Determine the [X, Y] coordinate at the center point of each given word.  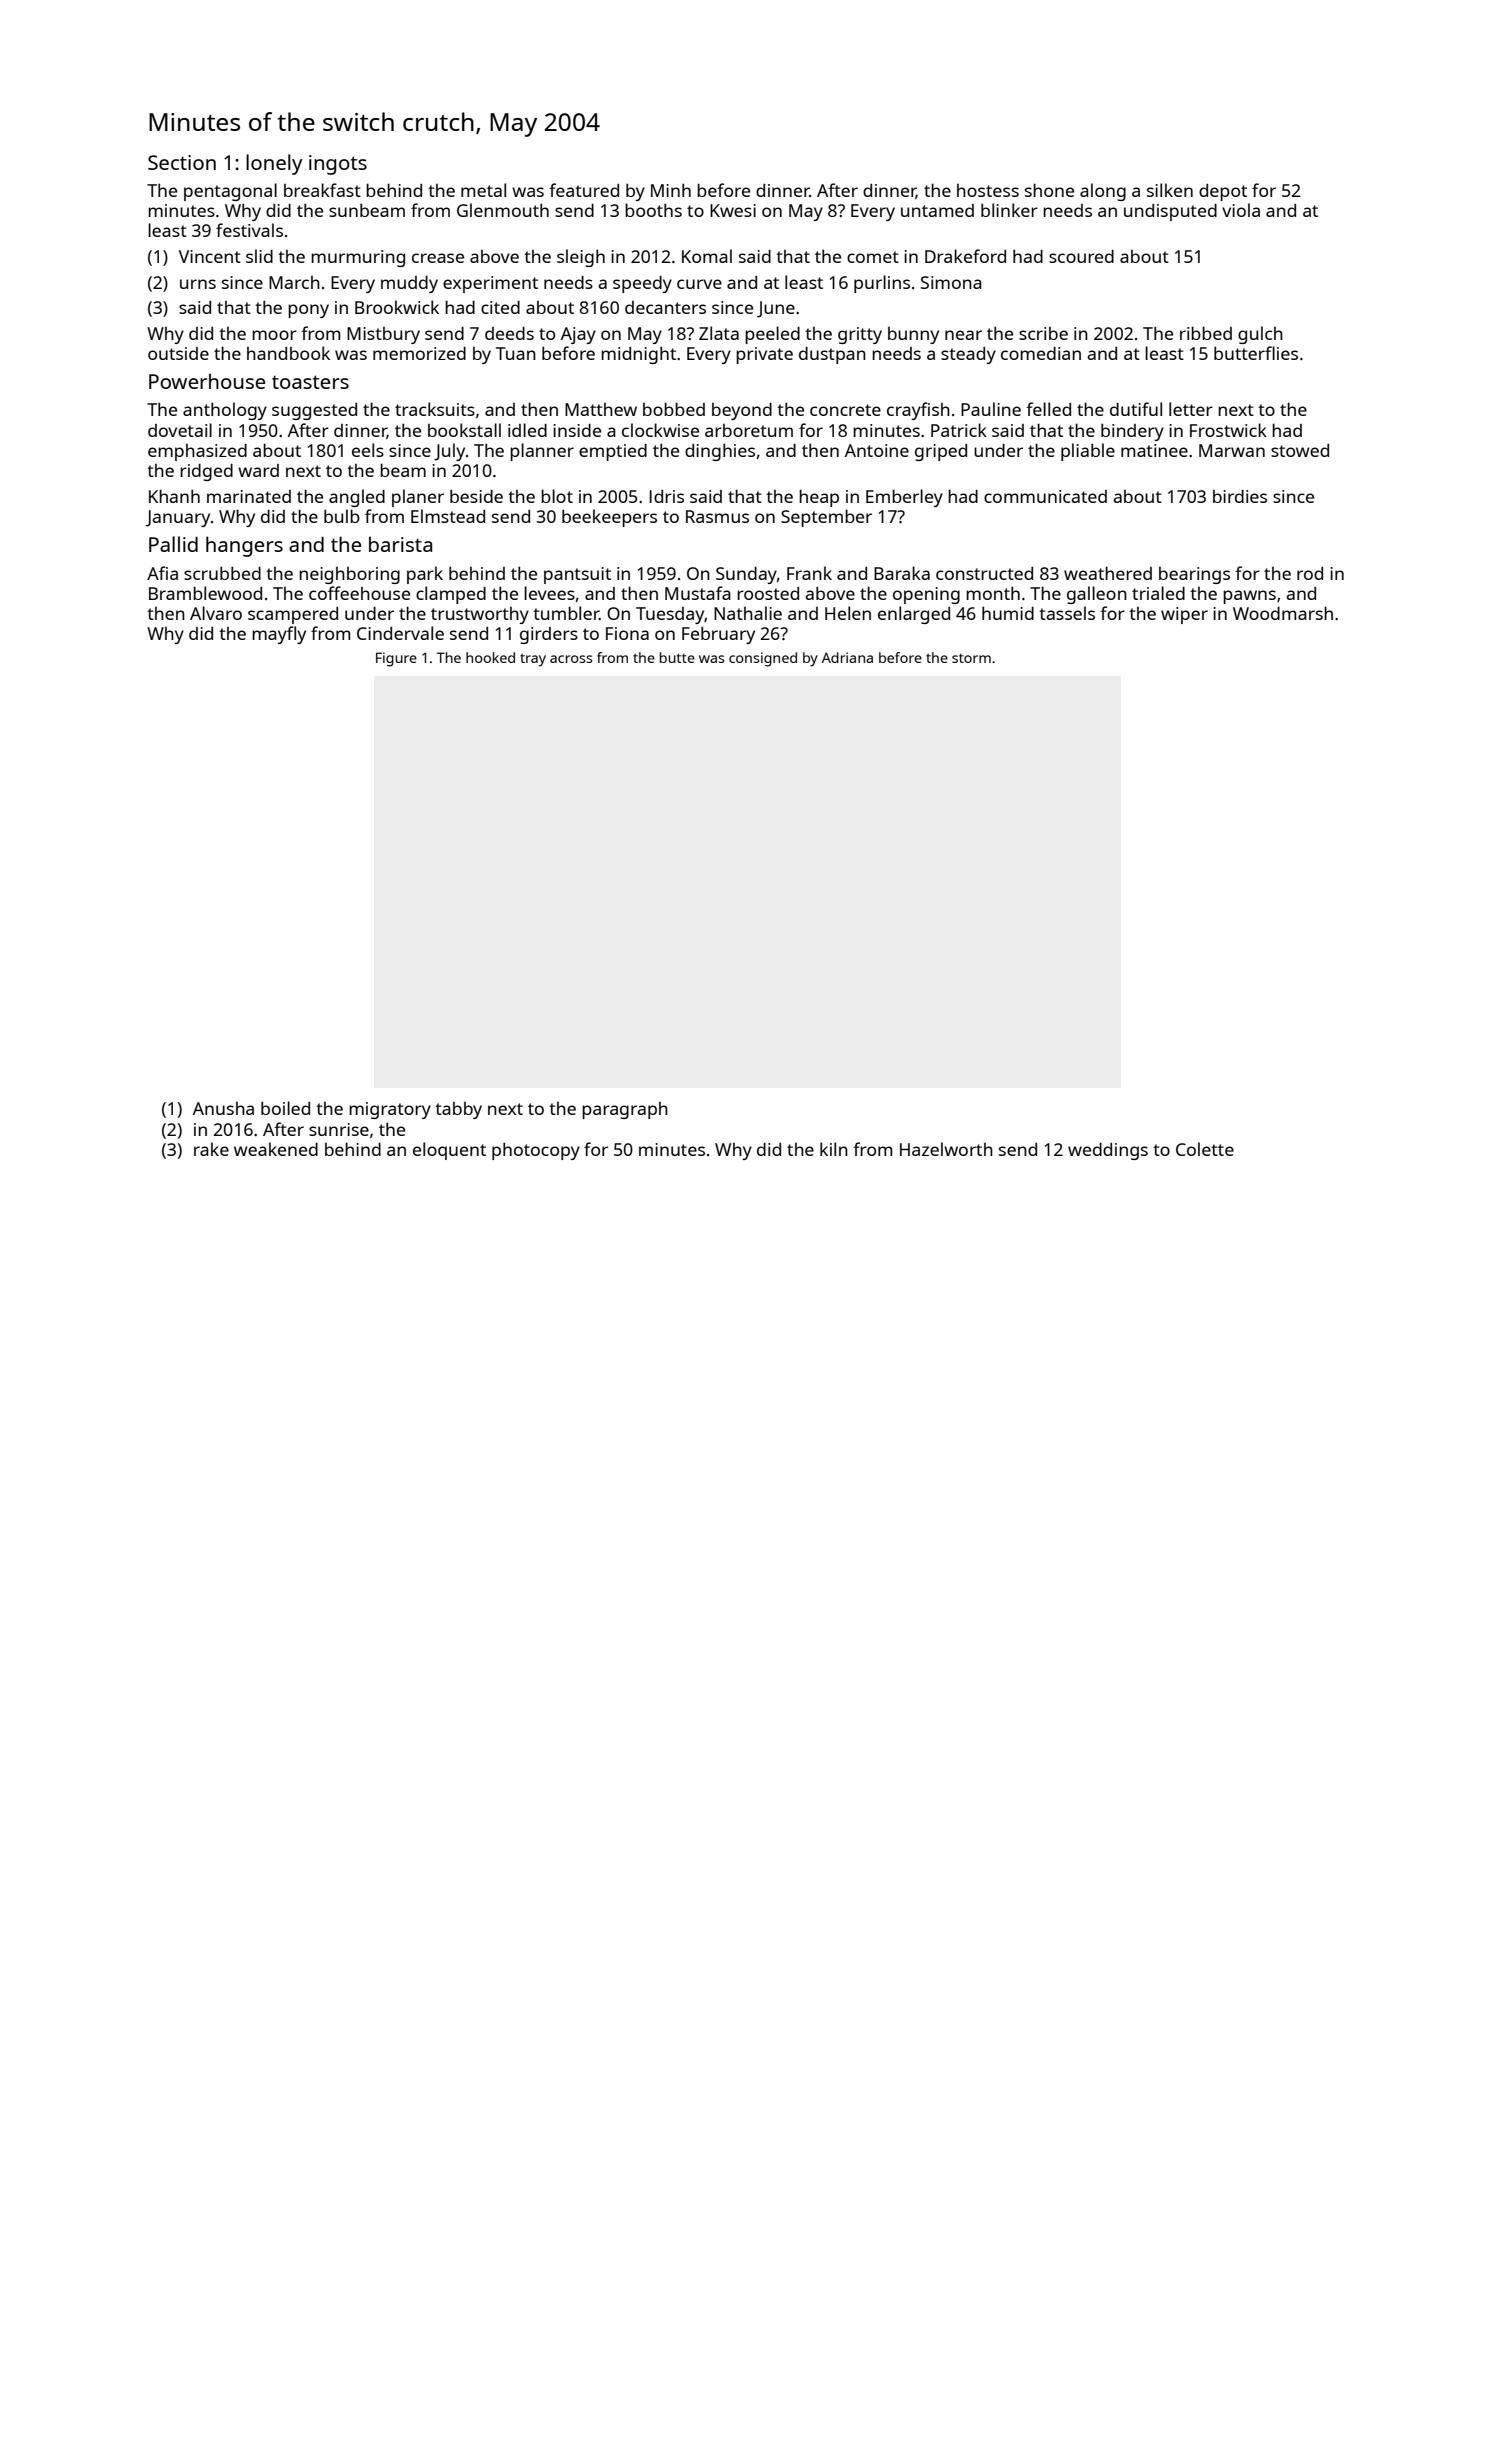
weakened [276, 1149]
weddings [1108, 1151]
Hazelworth [946, 1149]
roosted [768, 593]
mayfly [279, 635]
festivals [249, 230]
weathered [1108, 573]
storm [971, 658]
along [1103, 192]
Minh [671, 190]
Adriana [847, 657]
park [425, 575]
